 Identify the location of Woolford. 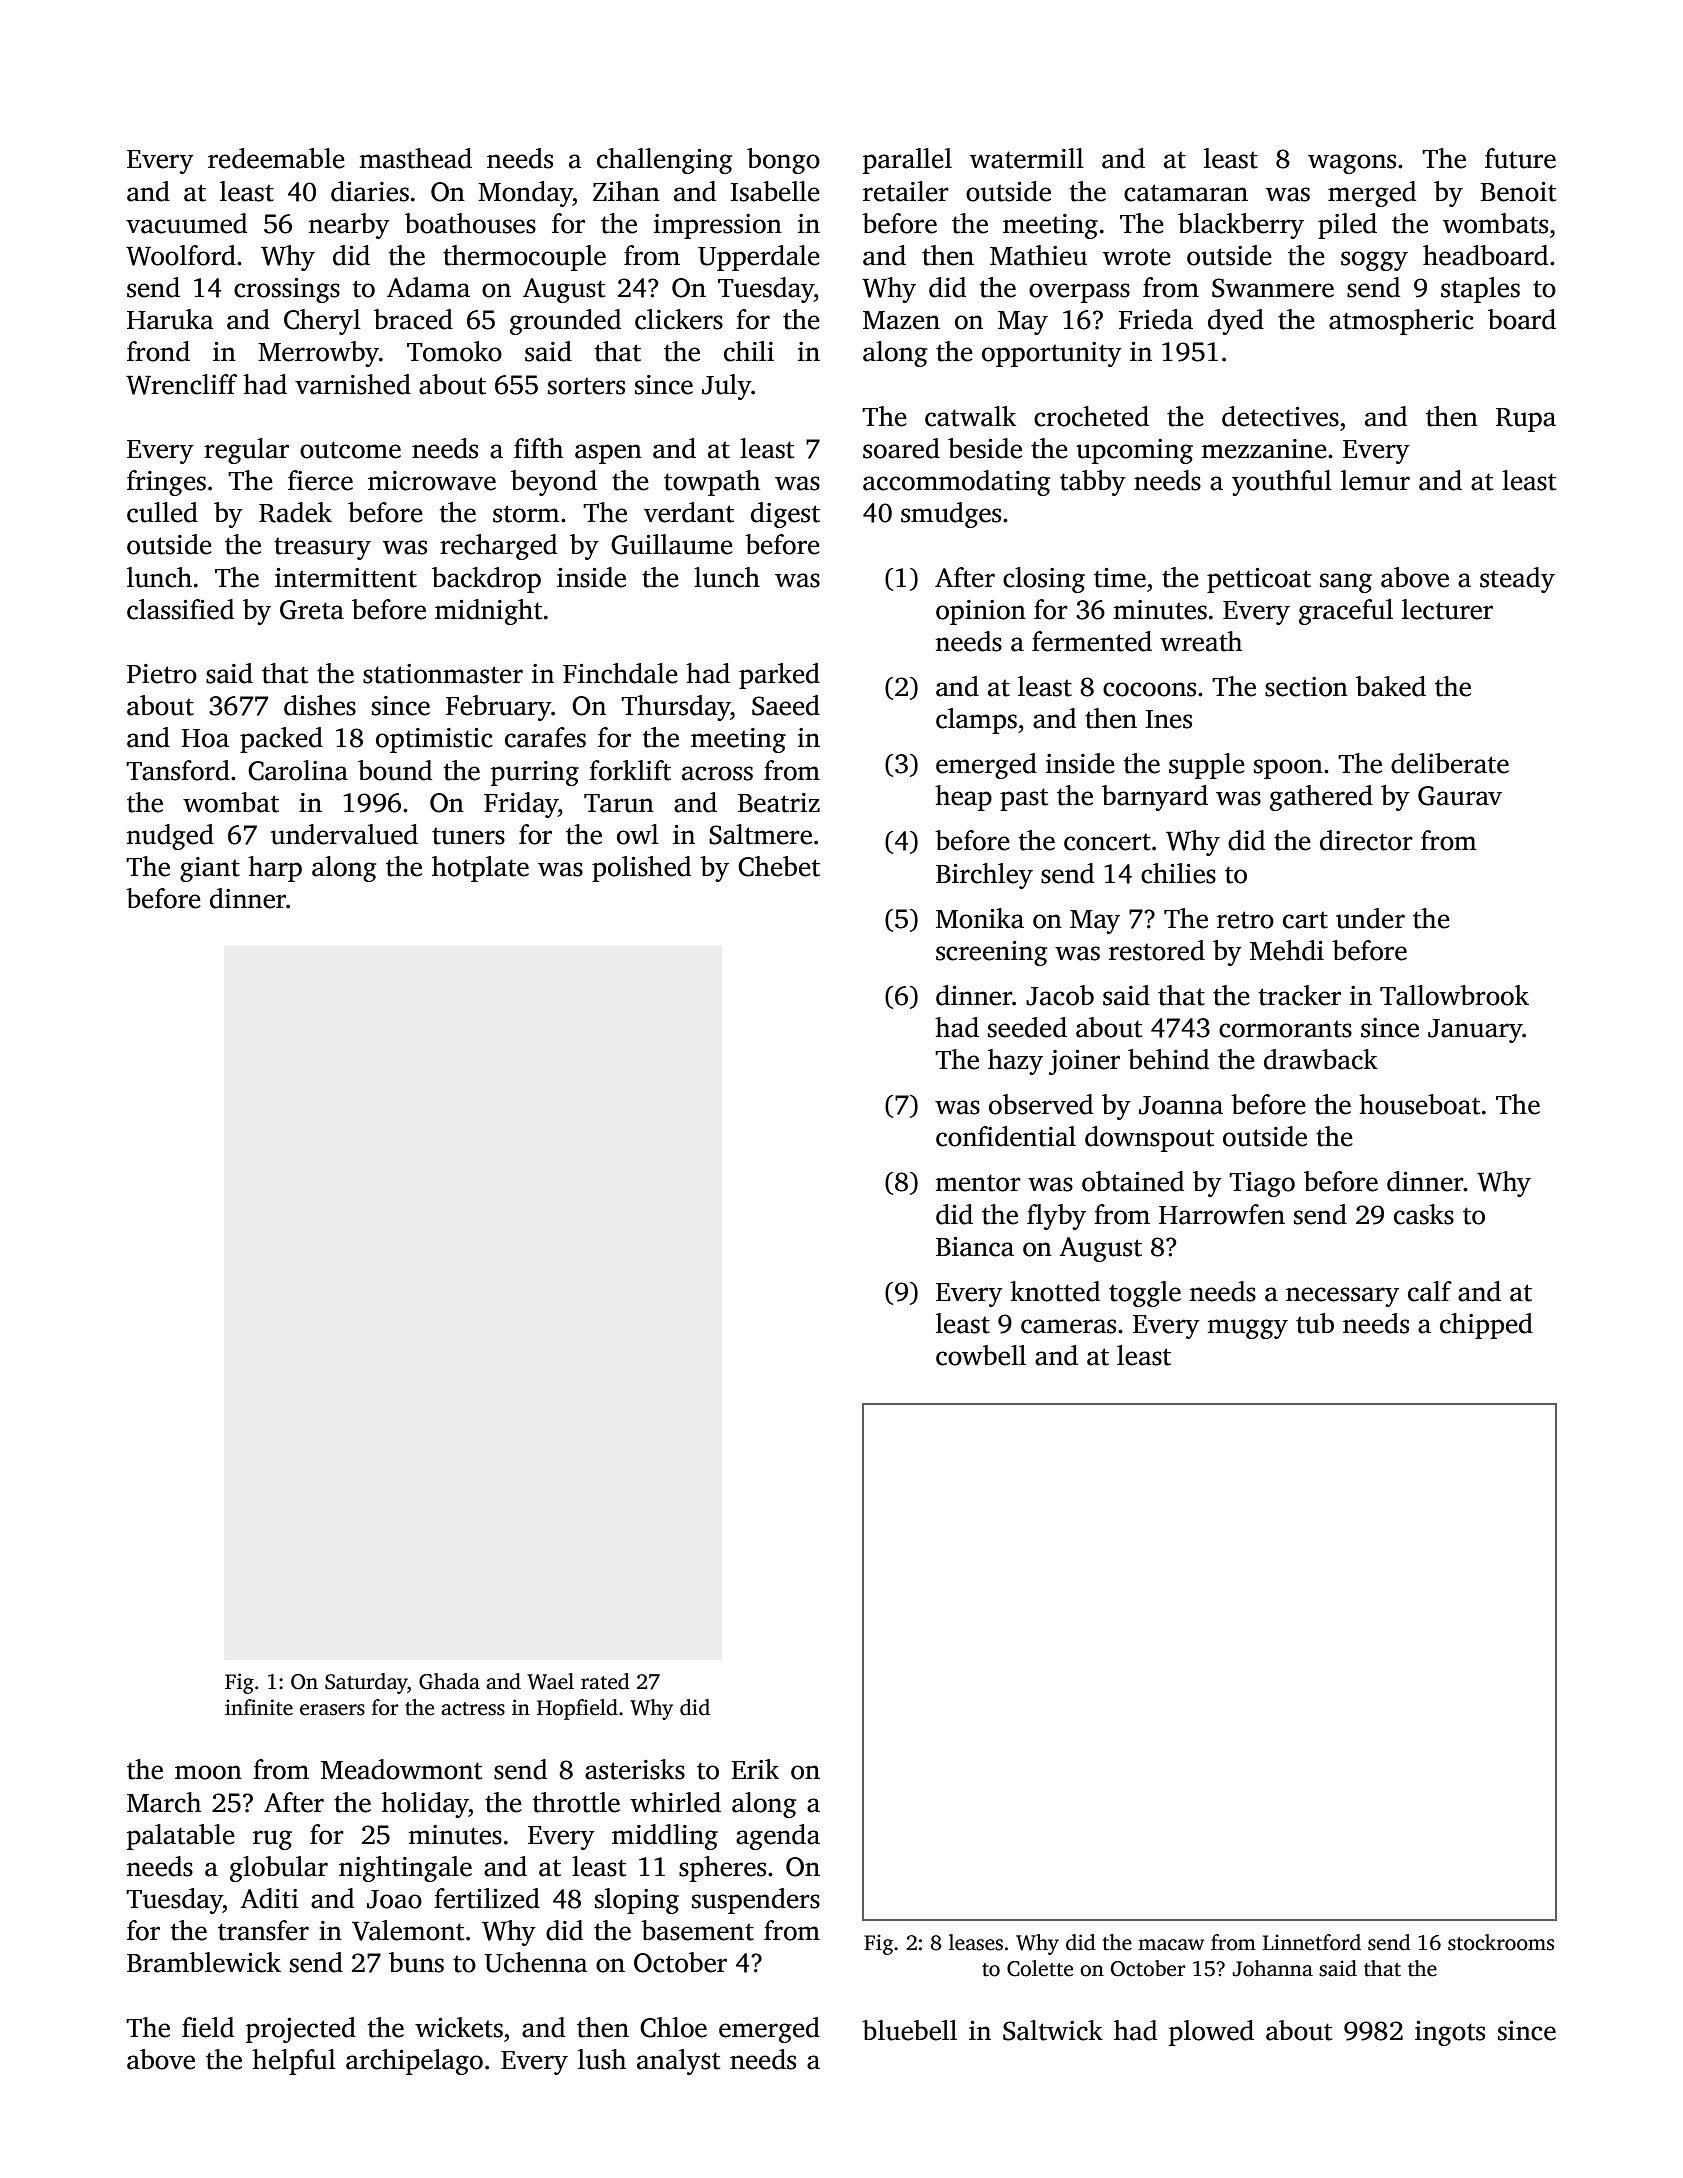
(181, 255).
